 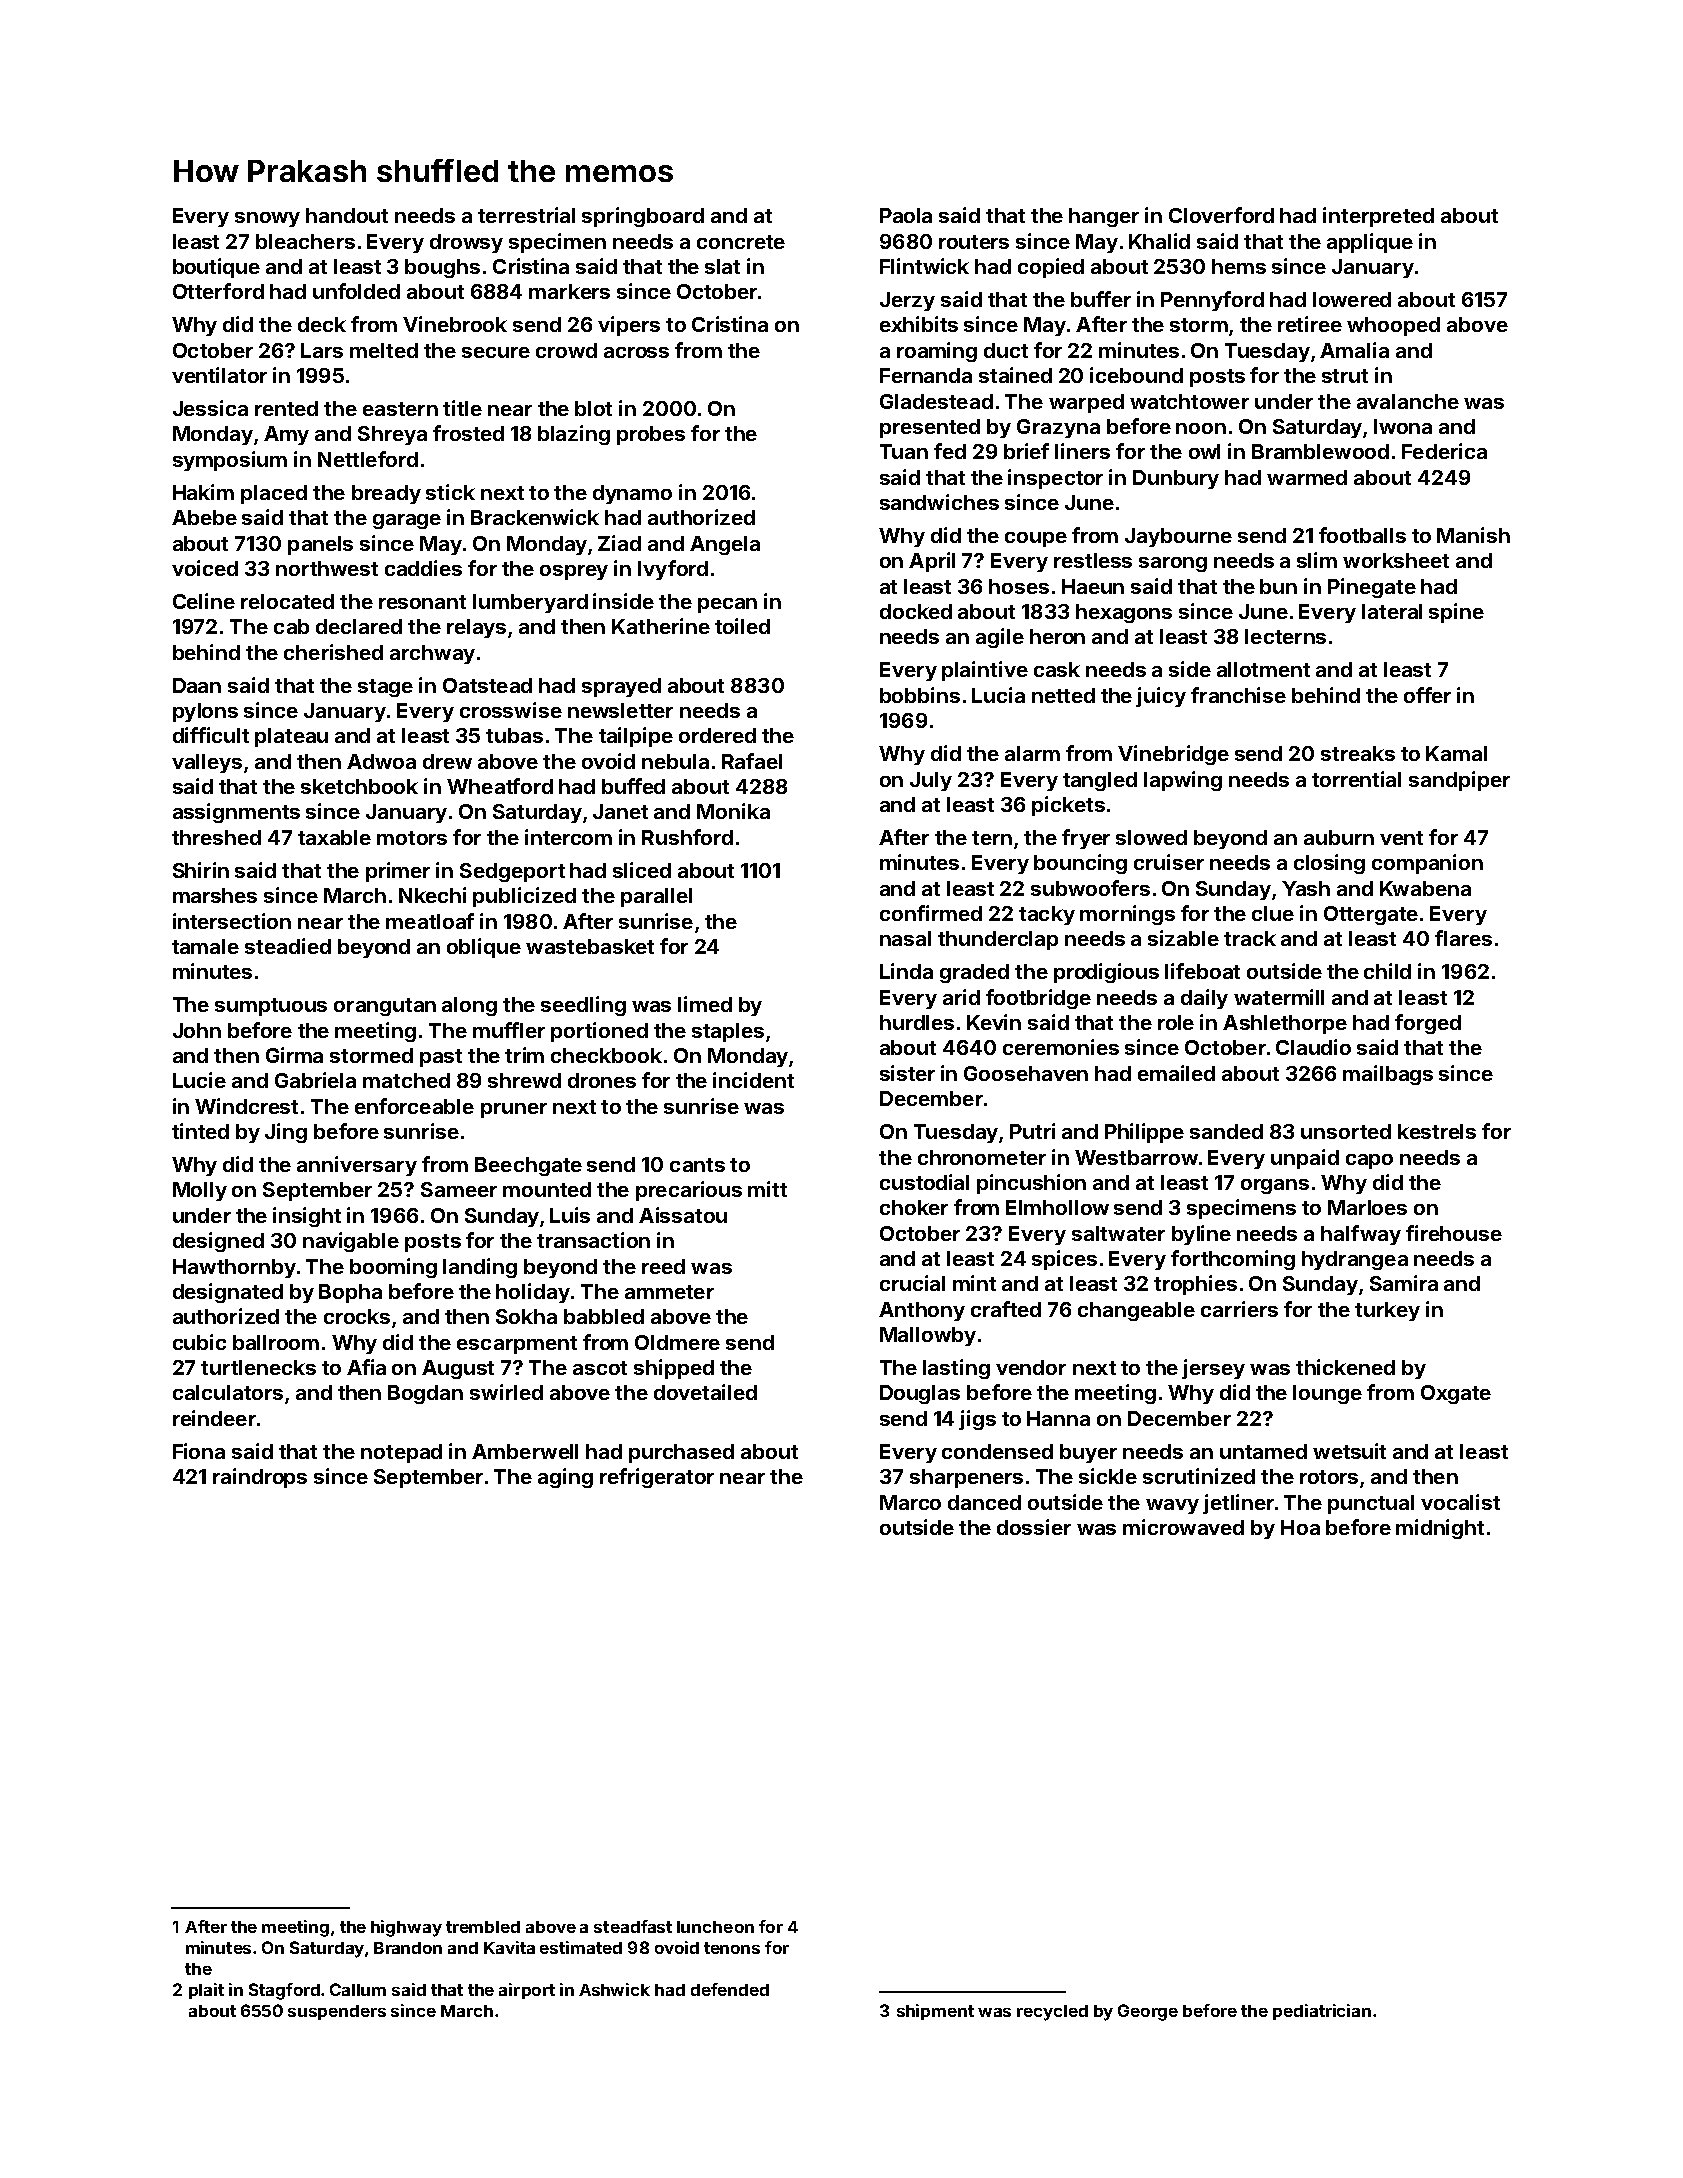 I want to click on Angela, so click(x=725, y=545).
